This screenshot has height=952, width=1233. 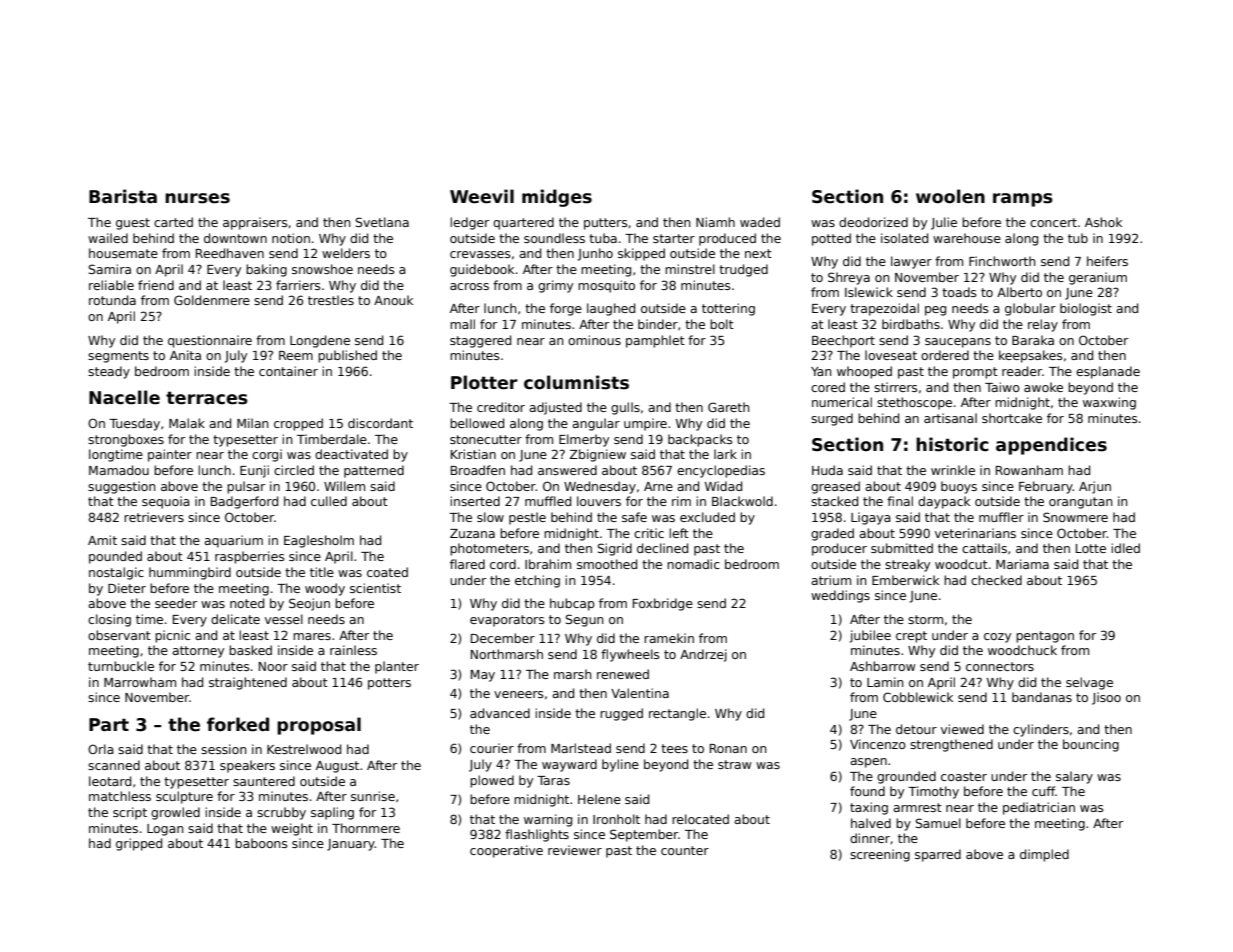 I want to click on counter, so click(x=685, y=850).
